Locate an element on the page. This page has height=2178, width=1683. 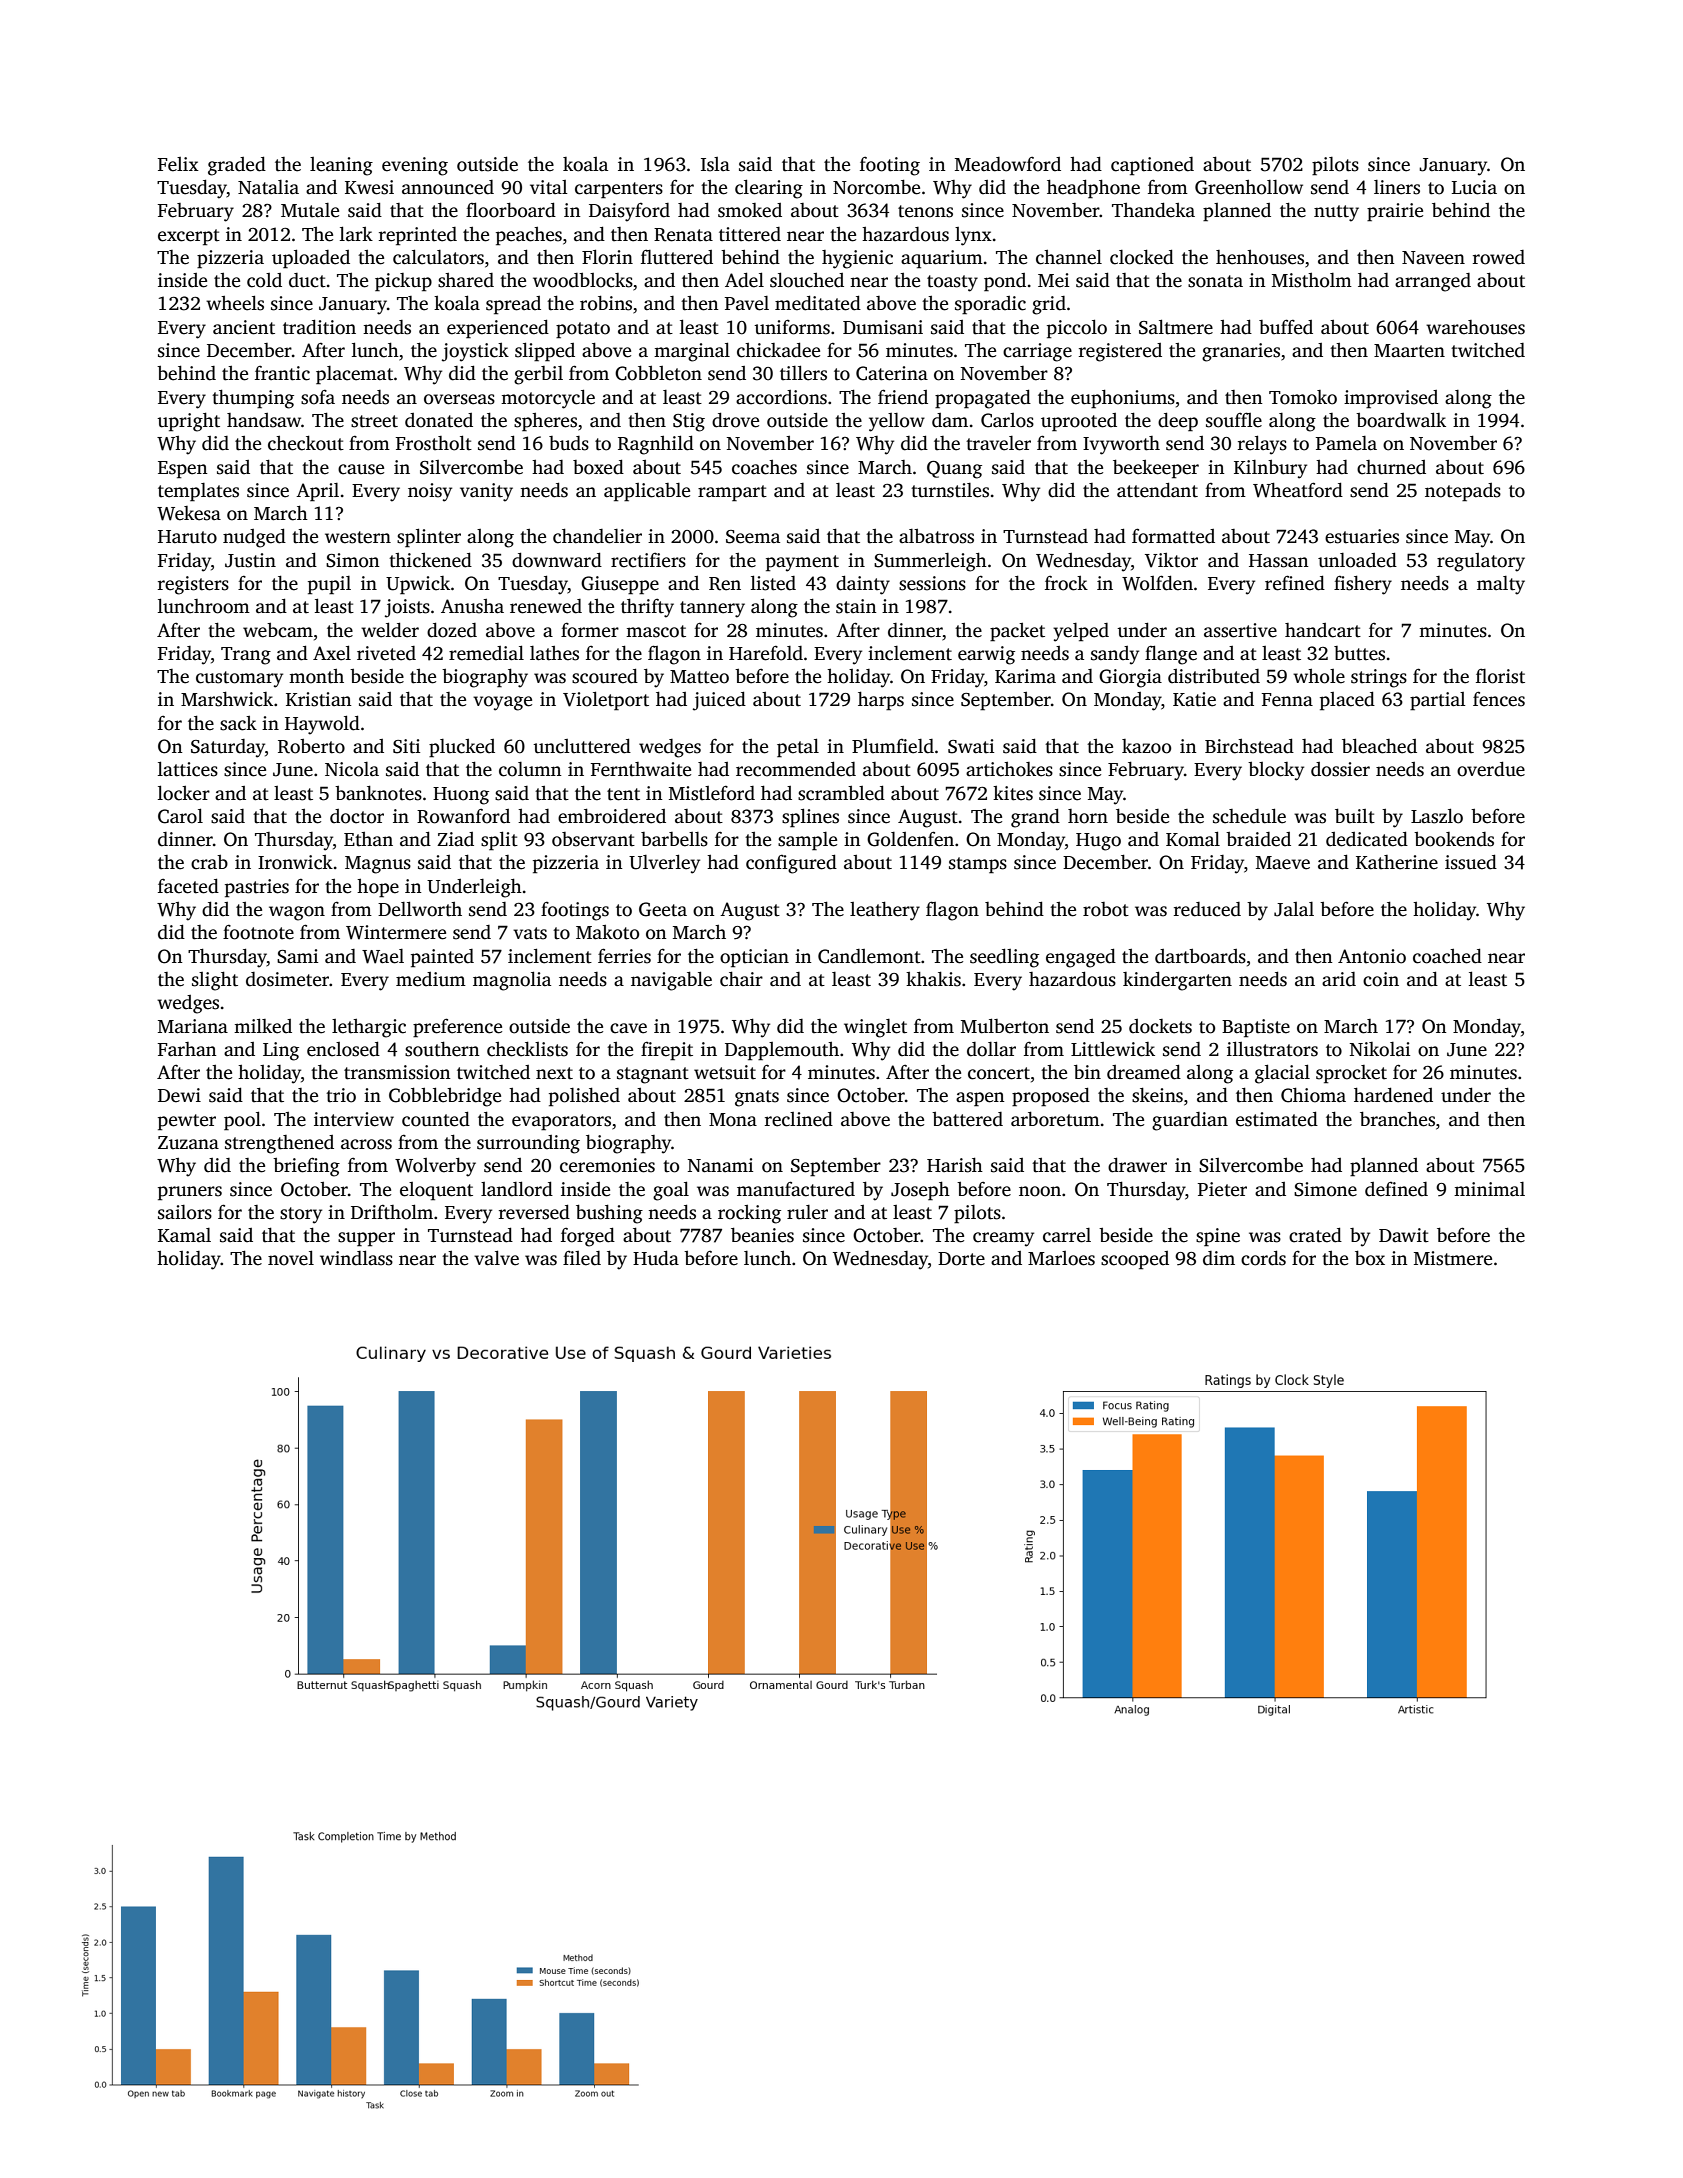
headphone is located at coordinates (1093, 189).
